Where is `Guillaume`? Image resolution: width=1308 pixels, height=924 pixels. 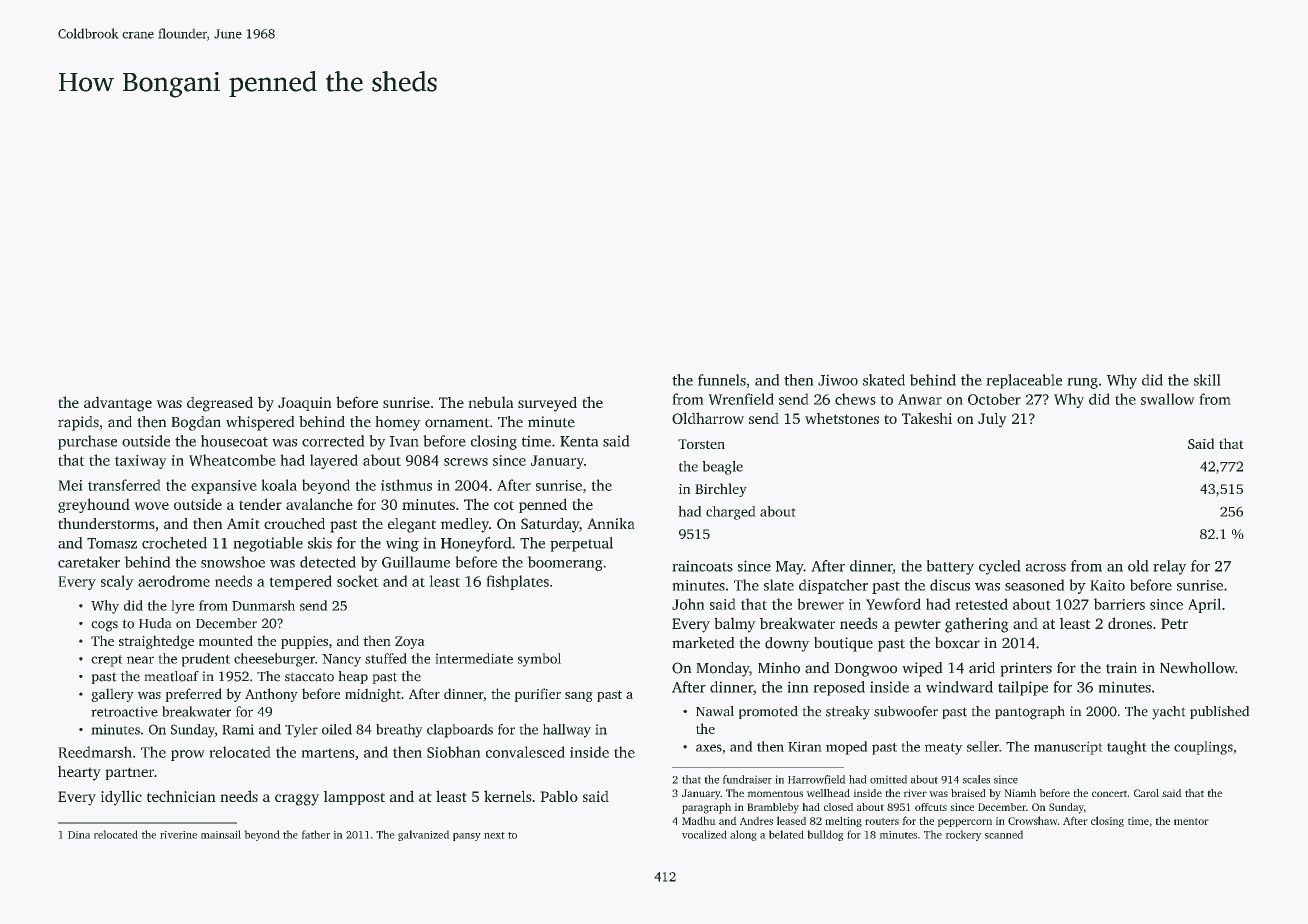
Guillaume is located at coordinates (416, 562).
